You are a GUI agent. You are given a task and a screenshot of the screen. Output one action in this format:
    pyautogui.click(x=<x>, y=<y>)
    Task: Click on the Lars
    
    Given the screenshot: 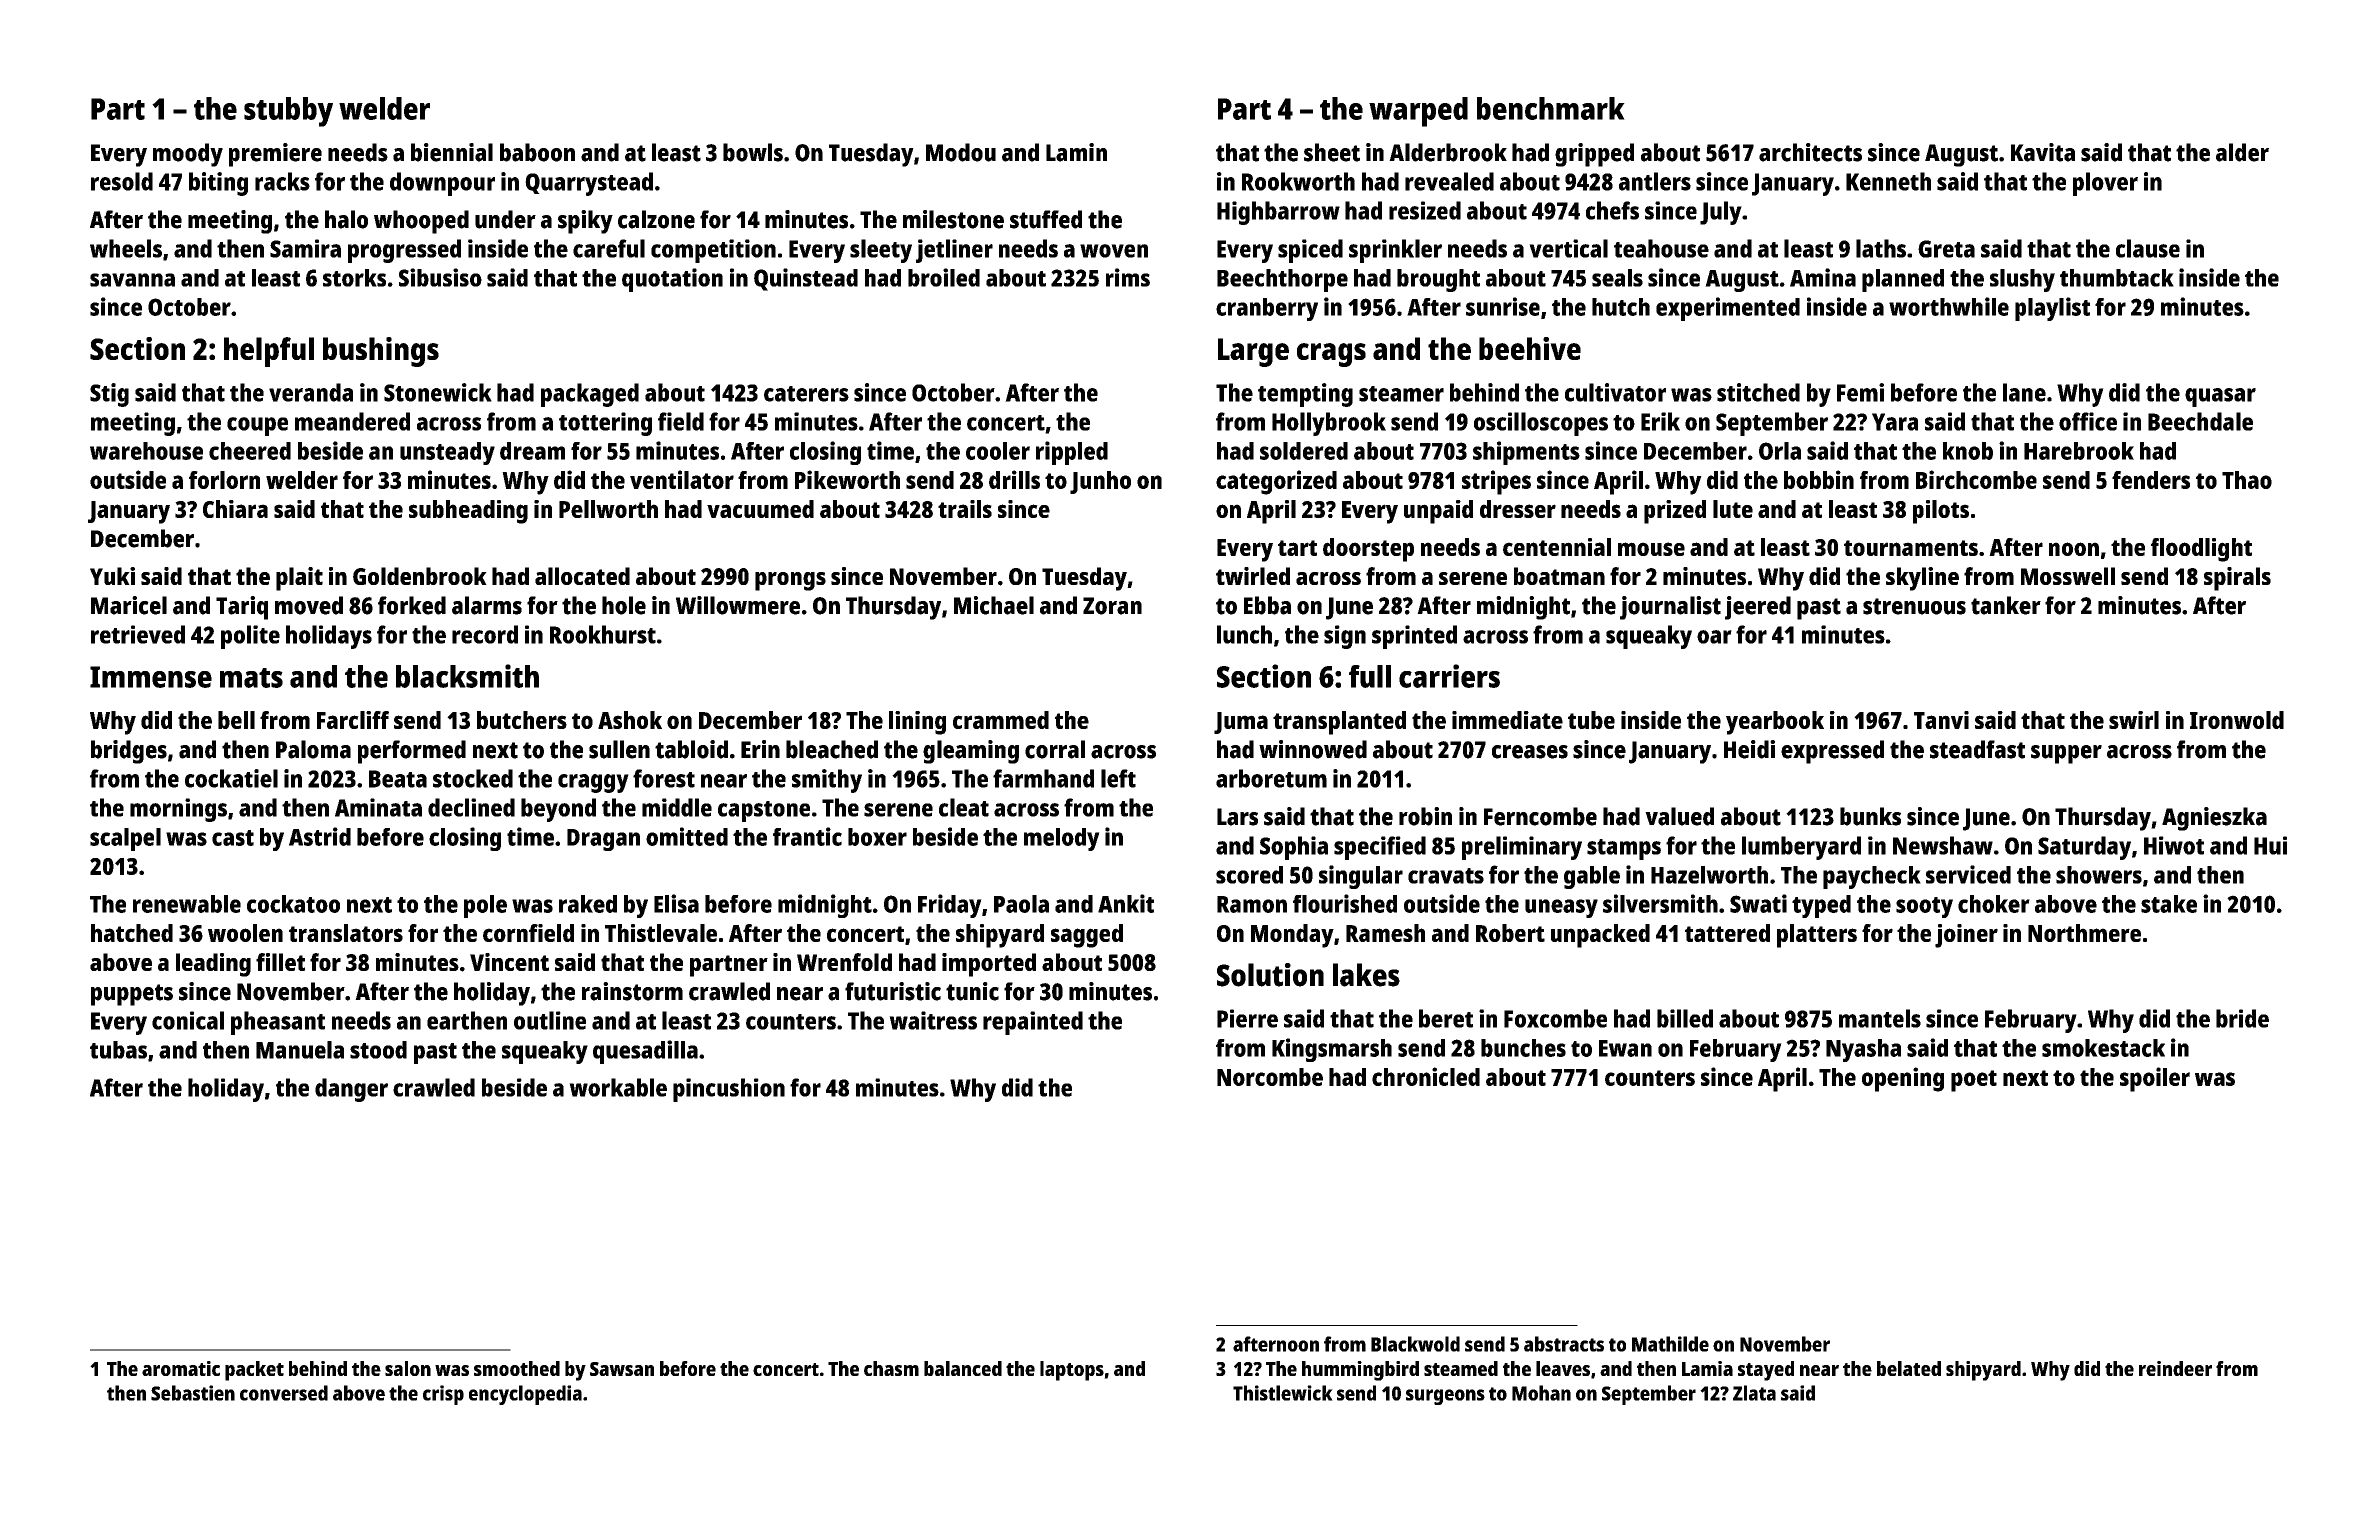 What is the action you would take?
    pyautogui.click(x=1237, y=817)
